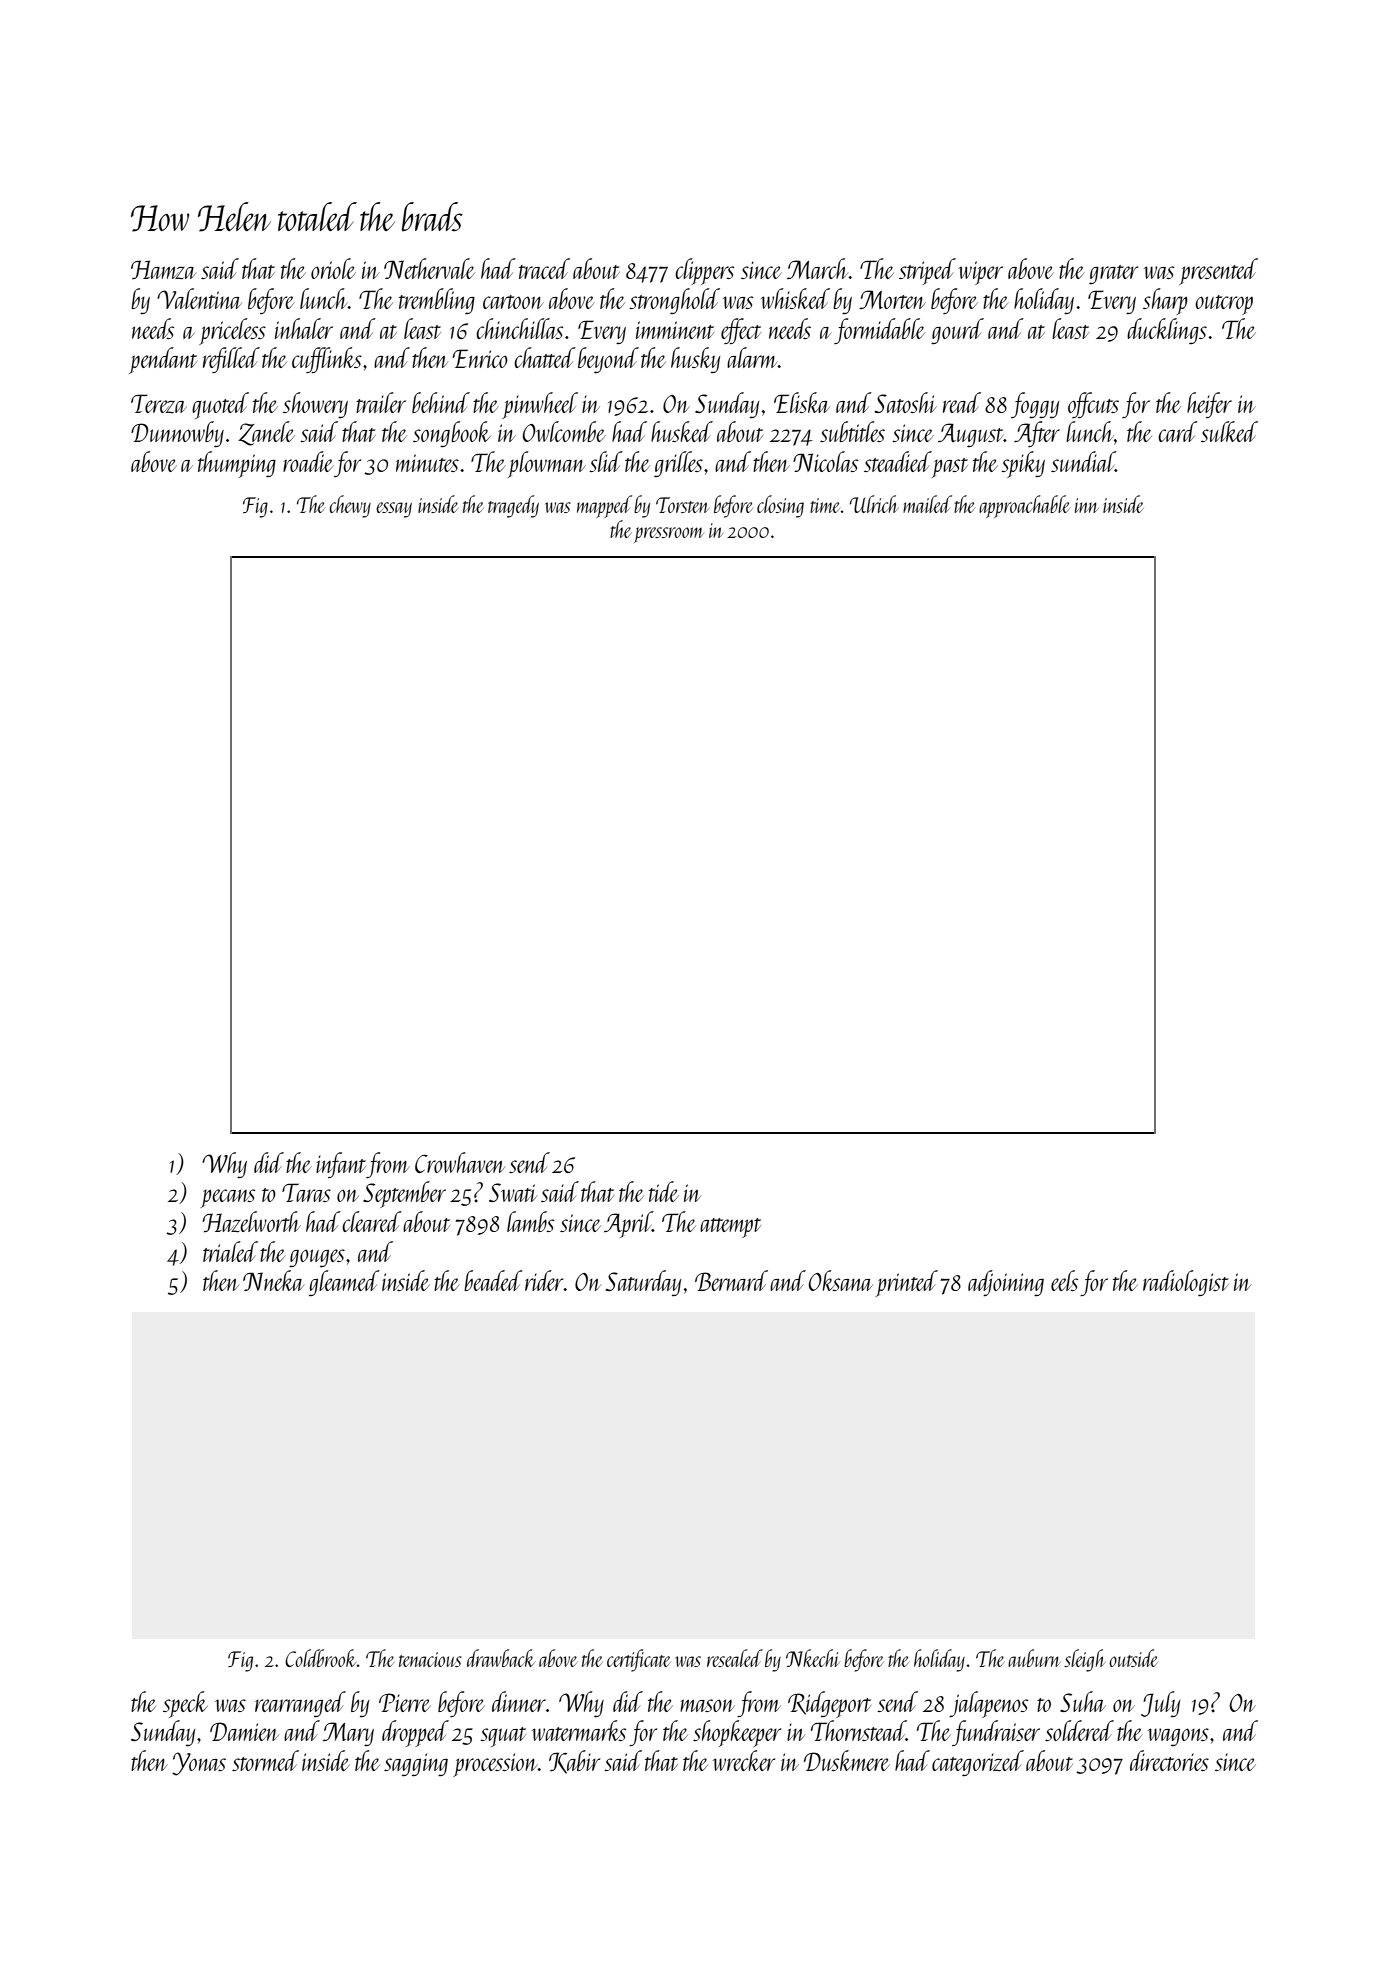  What do you see at coordinates (730, 1228) in the document?
I see `attempt` at bounding box center [730, 1228].
